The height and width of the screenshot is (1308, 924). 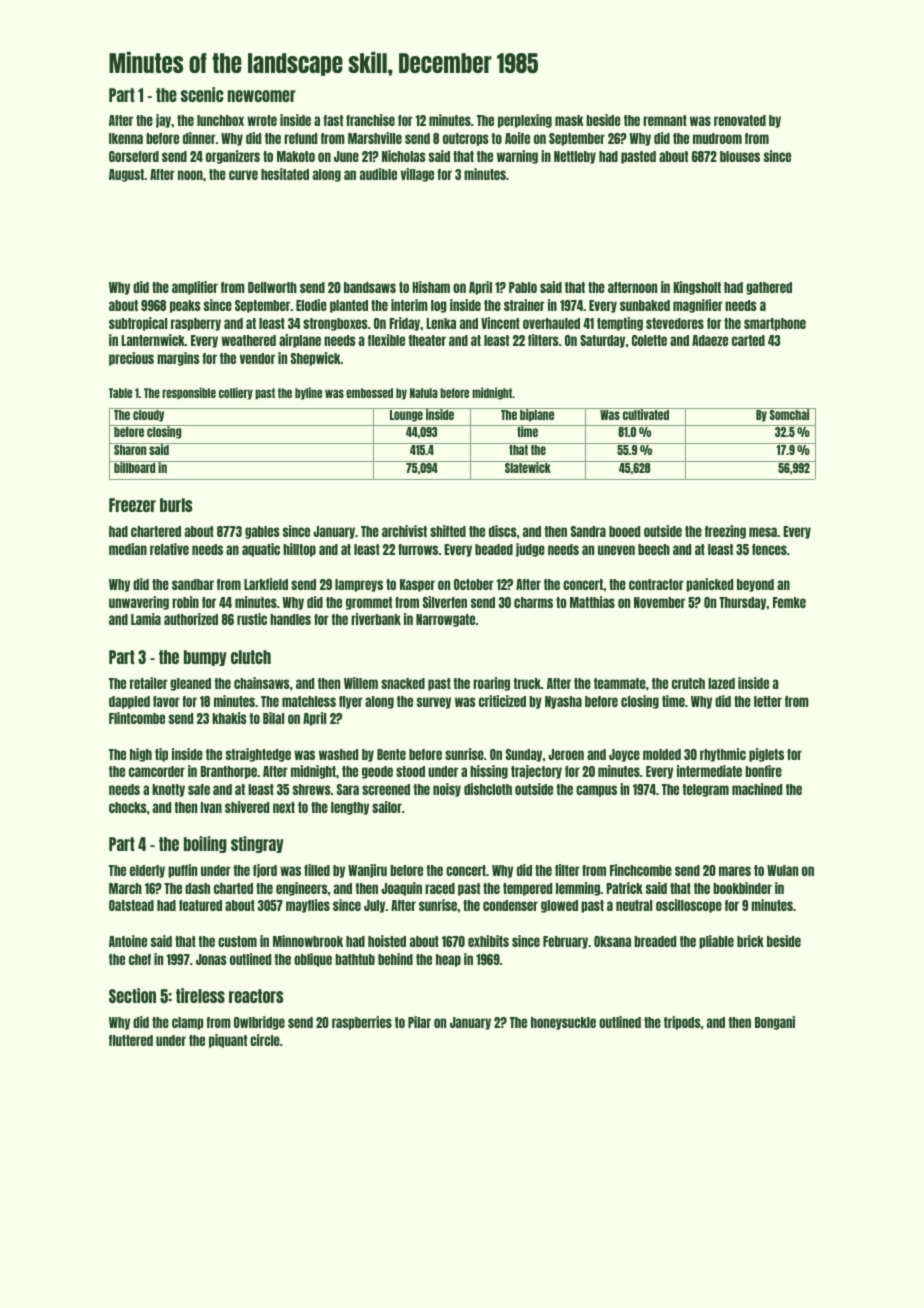 What do you see at coordinates (351, 702) in the screenshot?
I see `flyer` at bounding box center [351, 702].
